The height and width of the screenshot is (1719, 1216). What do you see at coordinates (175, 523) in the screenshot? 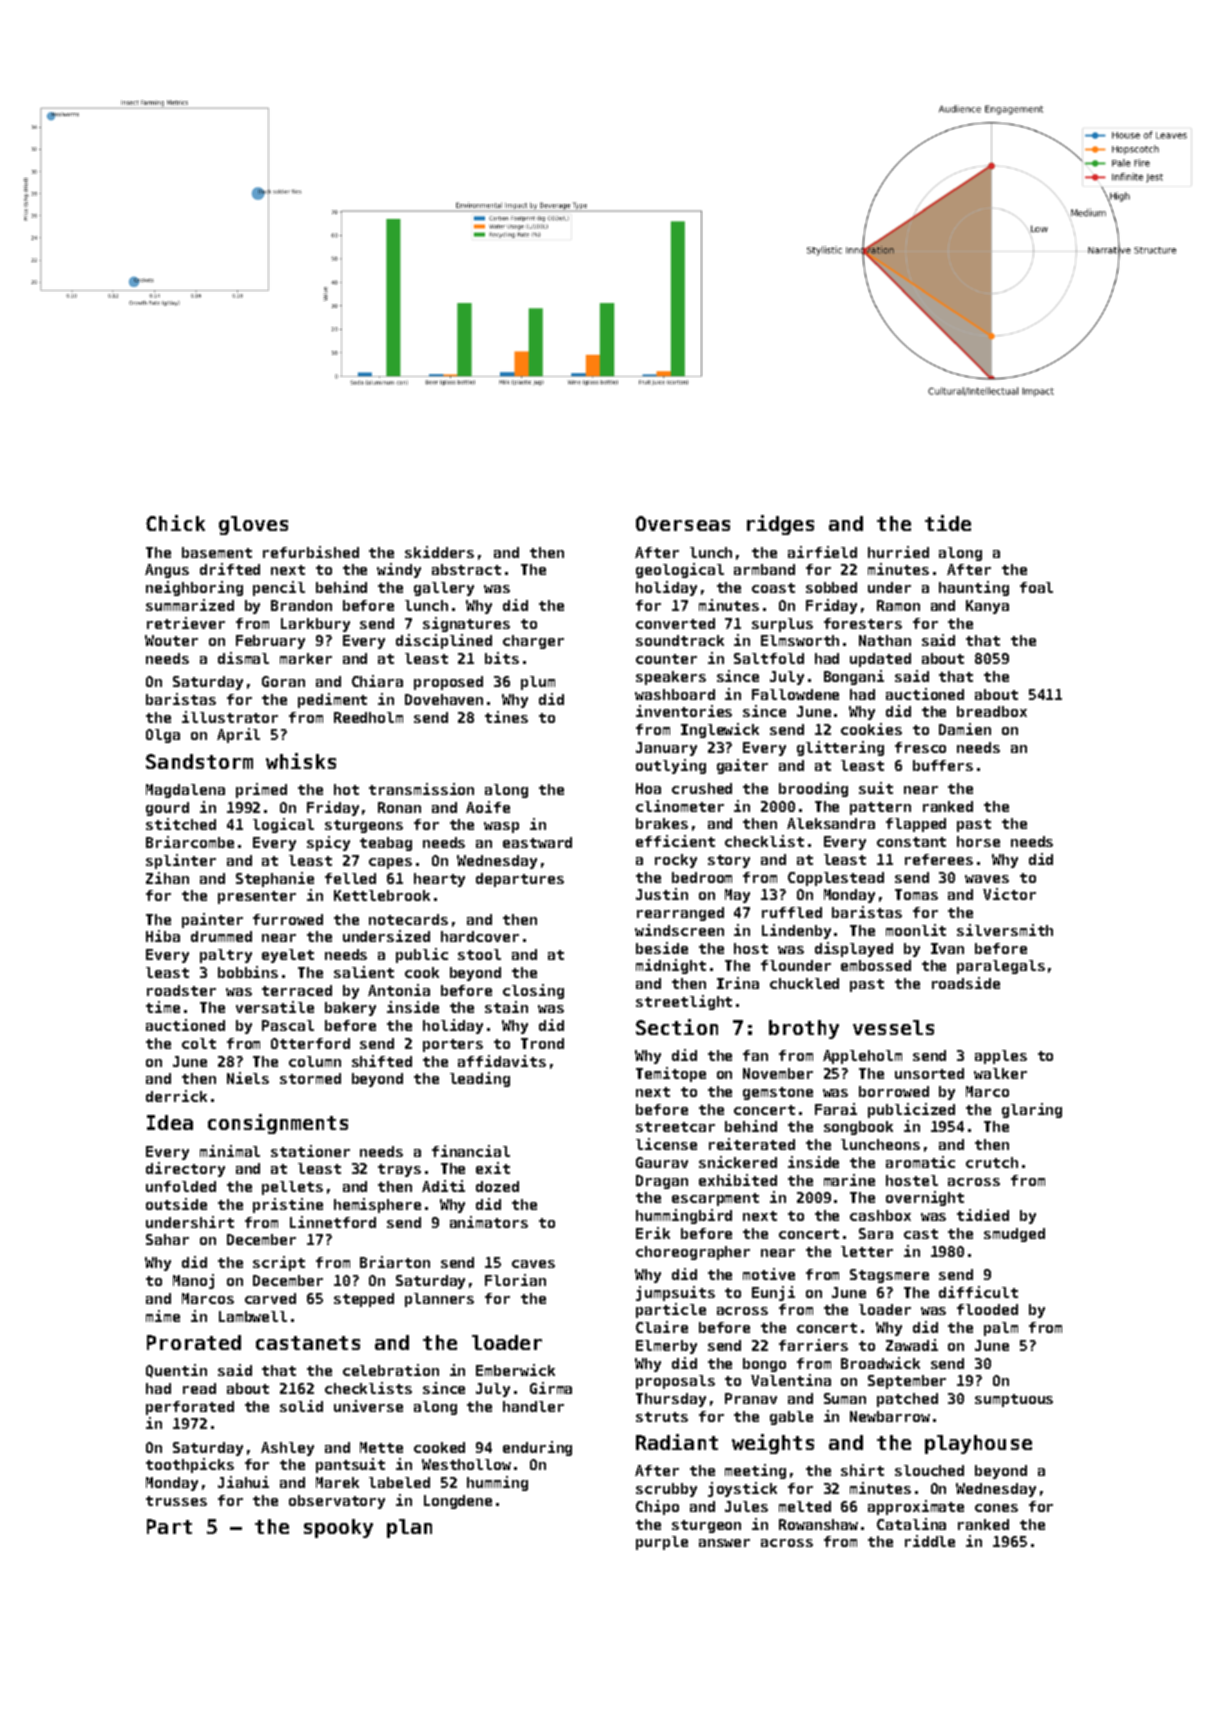
I see `Chick` at bounding box center [175, 523].
